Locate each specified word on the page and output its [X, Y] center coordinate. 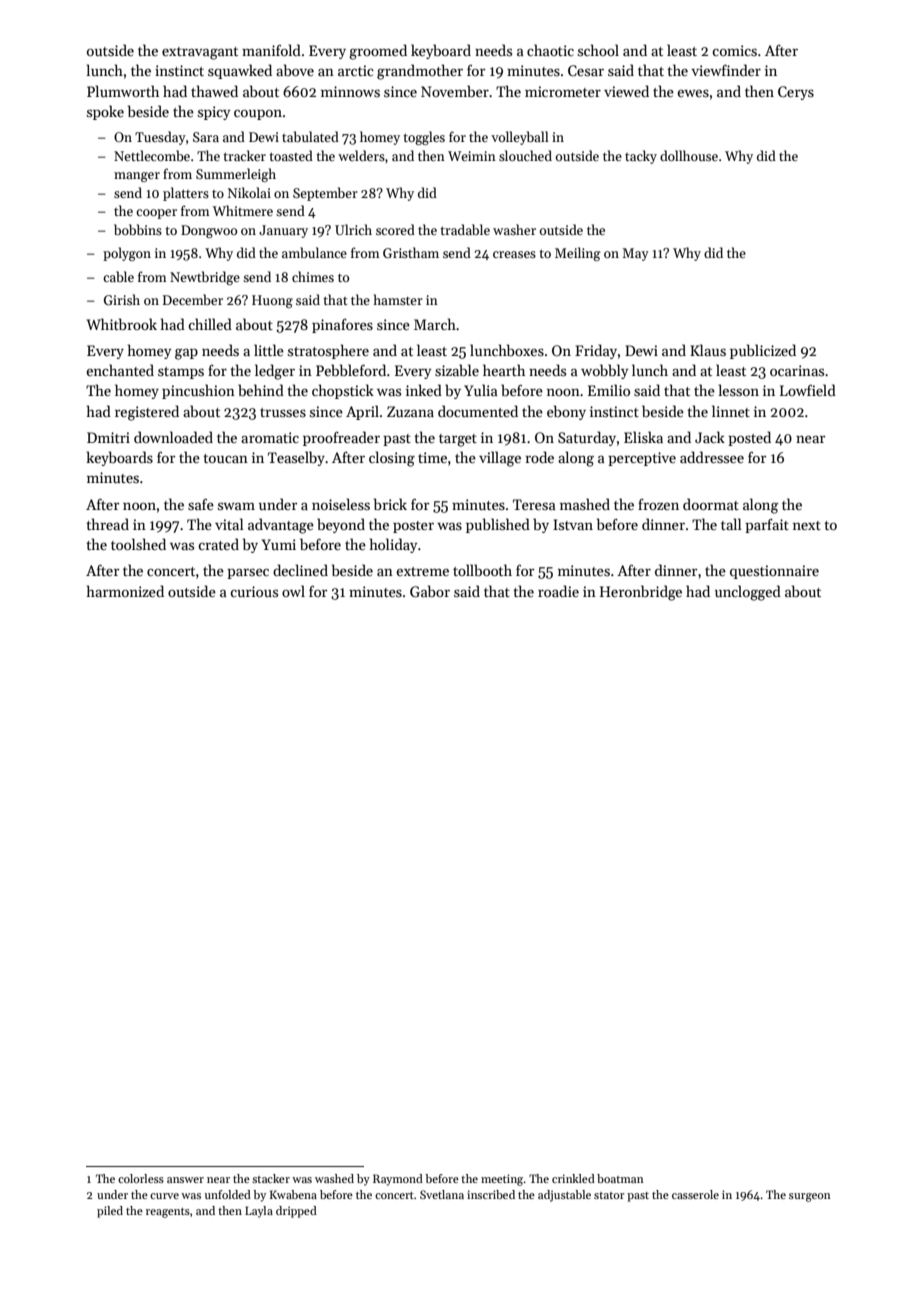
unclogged [748, 593]
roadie [558, 591]
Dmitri [108, 437]
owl [293, 591]
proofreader [341, 438]
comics [734, 50]
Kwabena [293, 1194]
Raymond [398, 1180]
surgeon [810, 1197]
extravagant [200, 53]
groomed [378, 52]
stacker [271, 1178]
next [807, 525]
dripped [296, 1212]
